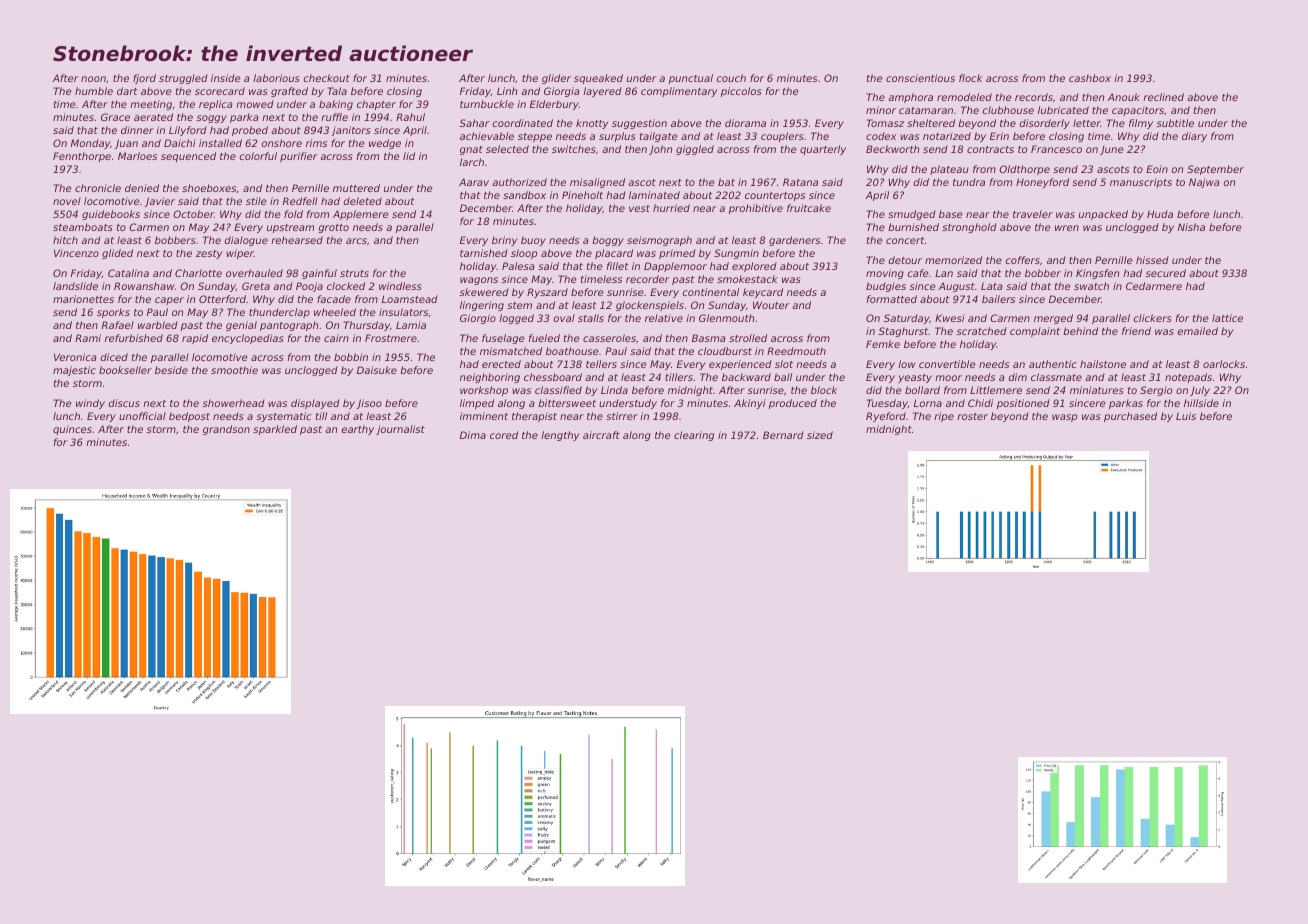 This page has height=924, width=1308. I want to click on secured, so click(1165, 273).
